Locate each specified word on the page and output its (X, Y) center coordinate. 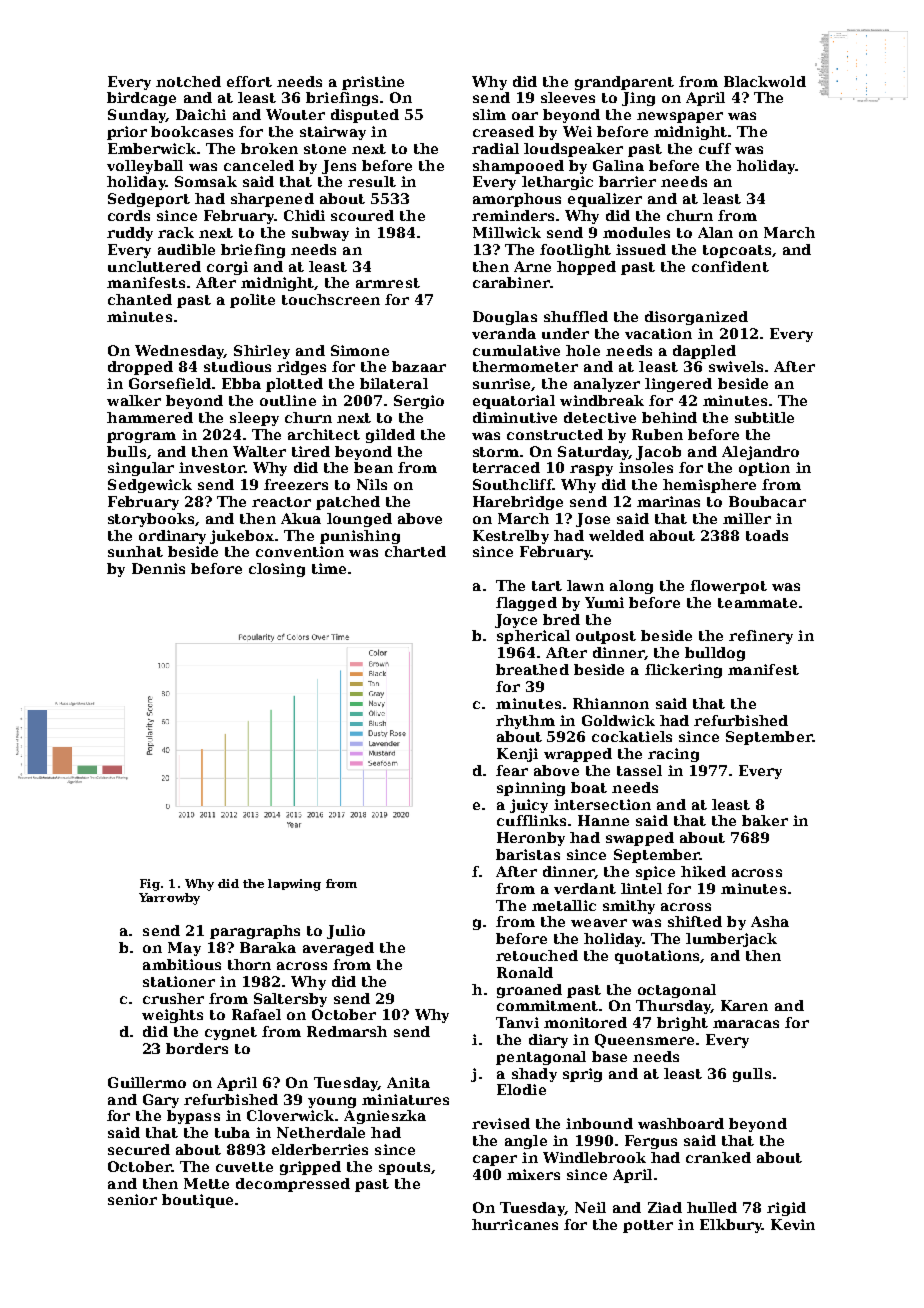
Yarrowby (169, 899)
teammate (757, 603)
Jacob (658, 453)
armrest (388, 283)
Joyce (516, 621)
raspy (591, 470)
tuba (232, 1132)
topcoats (737, 251)
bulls (126, 451)
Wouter (295, 114)
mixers (533, 1174)
